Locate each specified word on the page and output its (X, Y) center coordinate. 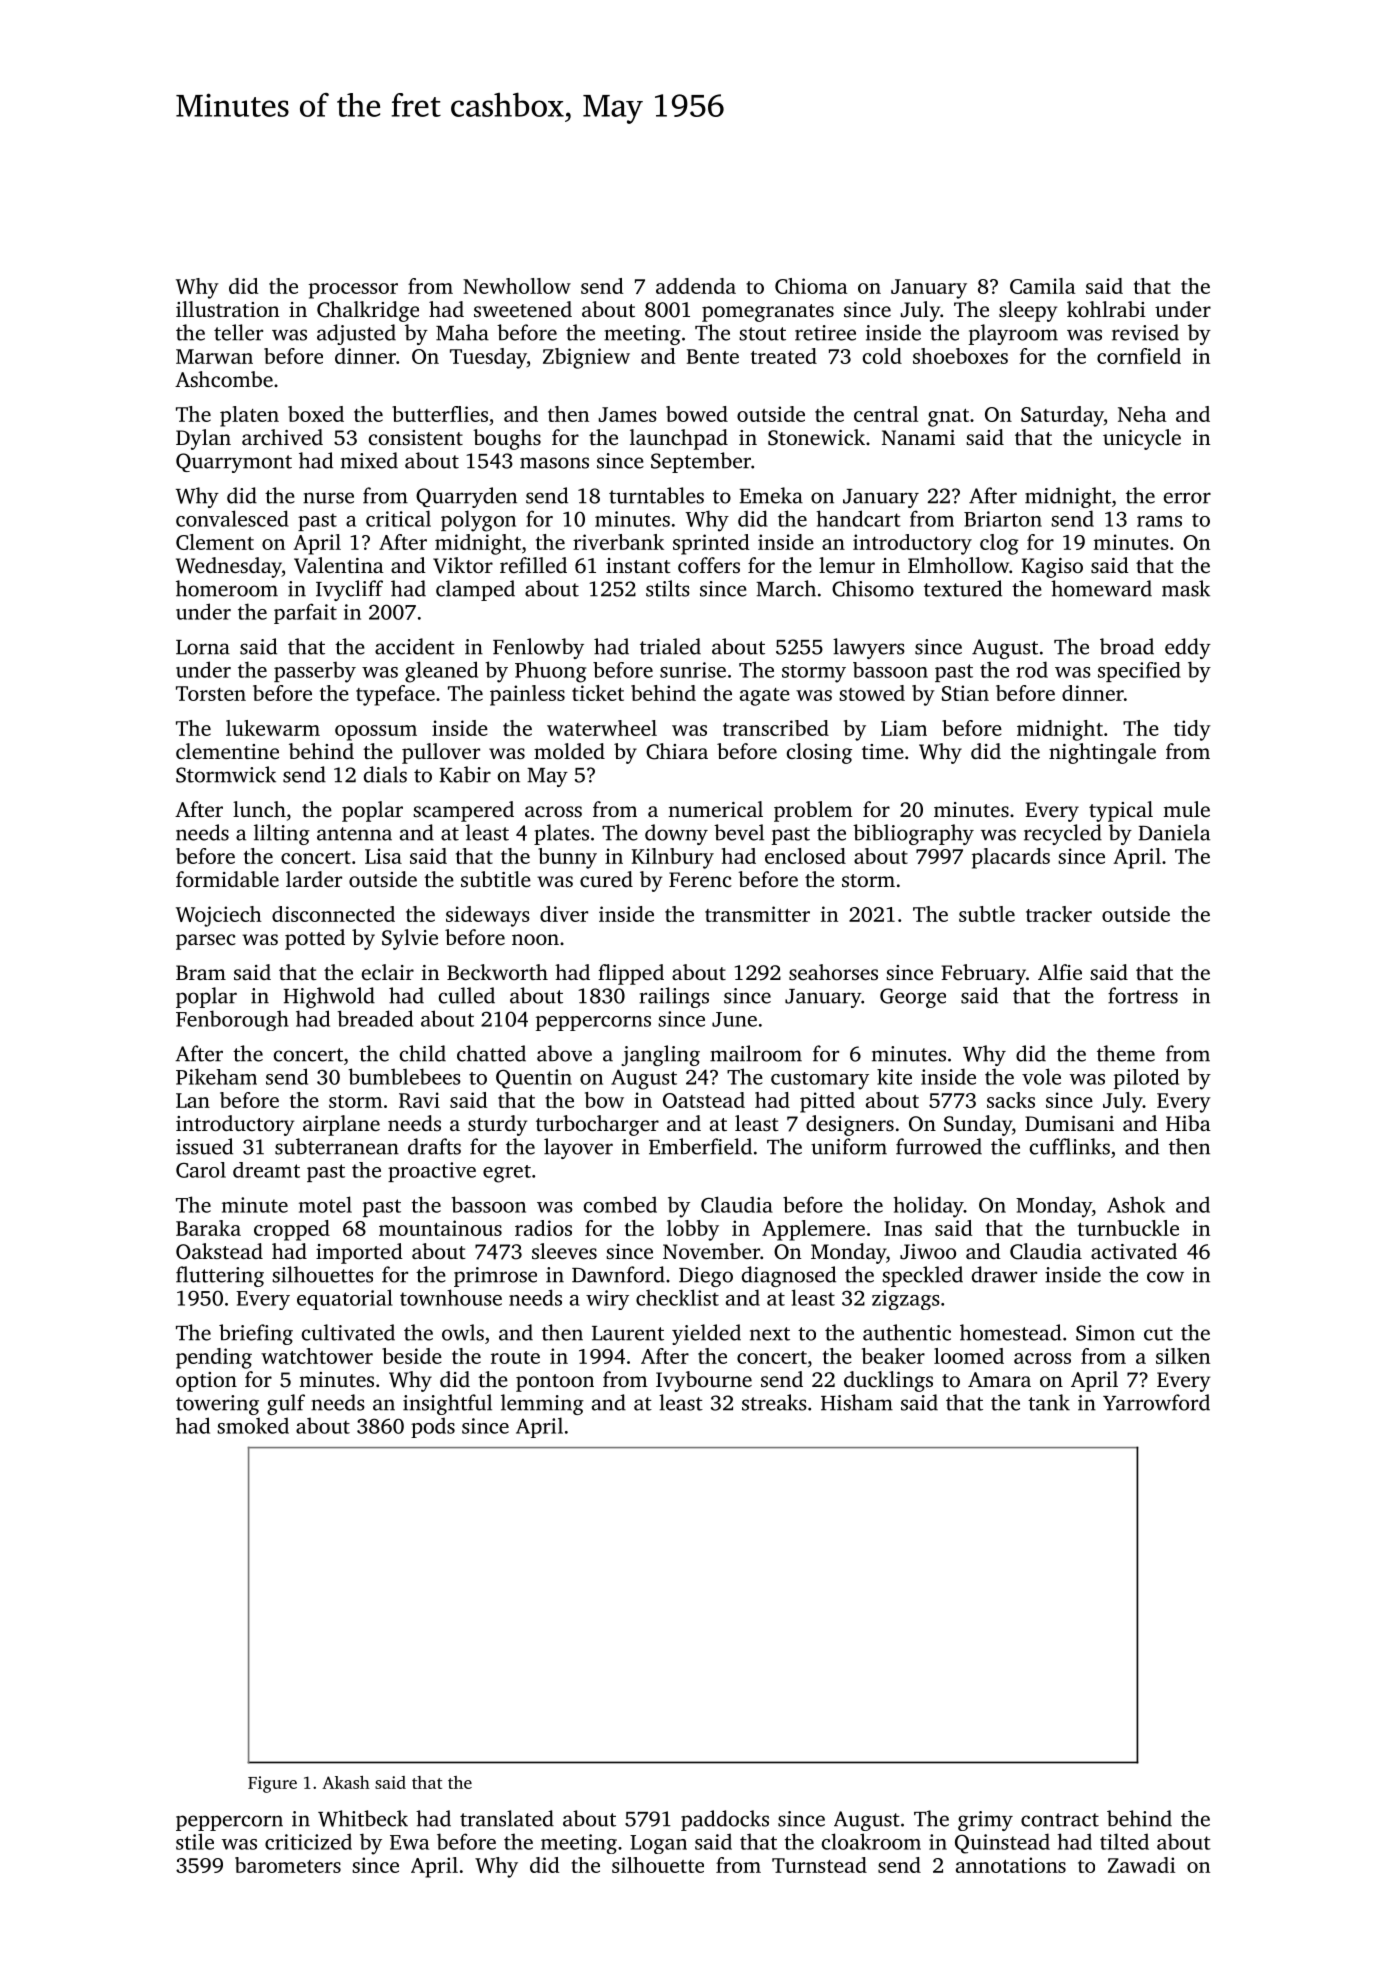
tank (1049, 1402)
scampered (463, 811)
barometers (288, 1865)
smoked (253, 1425)
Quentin (534, 1079)
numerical (715, 809)
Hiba (1188, 1123)
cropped (292, 1230)
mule (1186, 809)
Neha (1142, 414)
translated (507, 1818)
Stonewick (816, 437)
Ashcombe (224, 379)
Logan (658, 1844)
